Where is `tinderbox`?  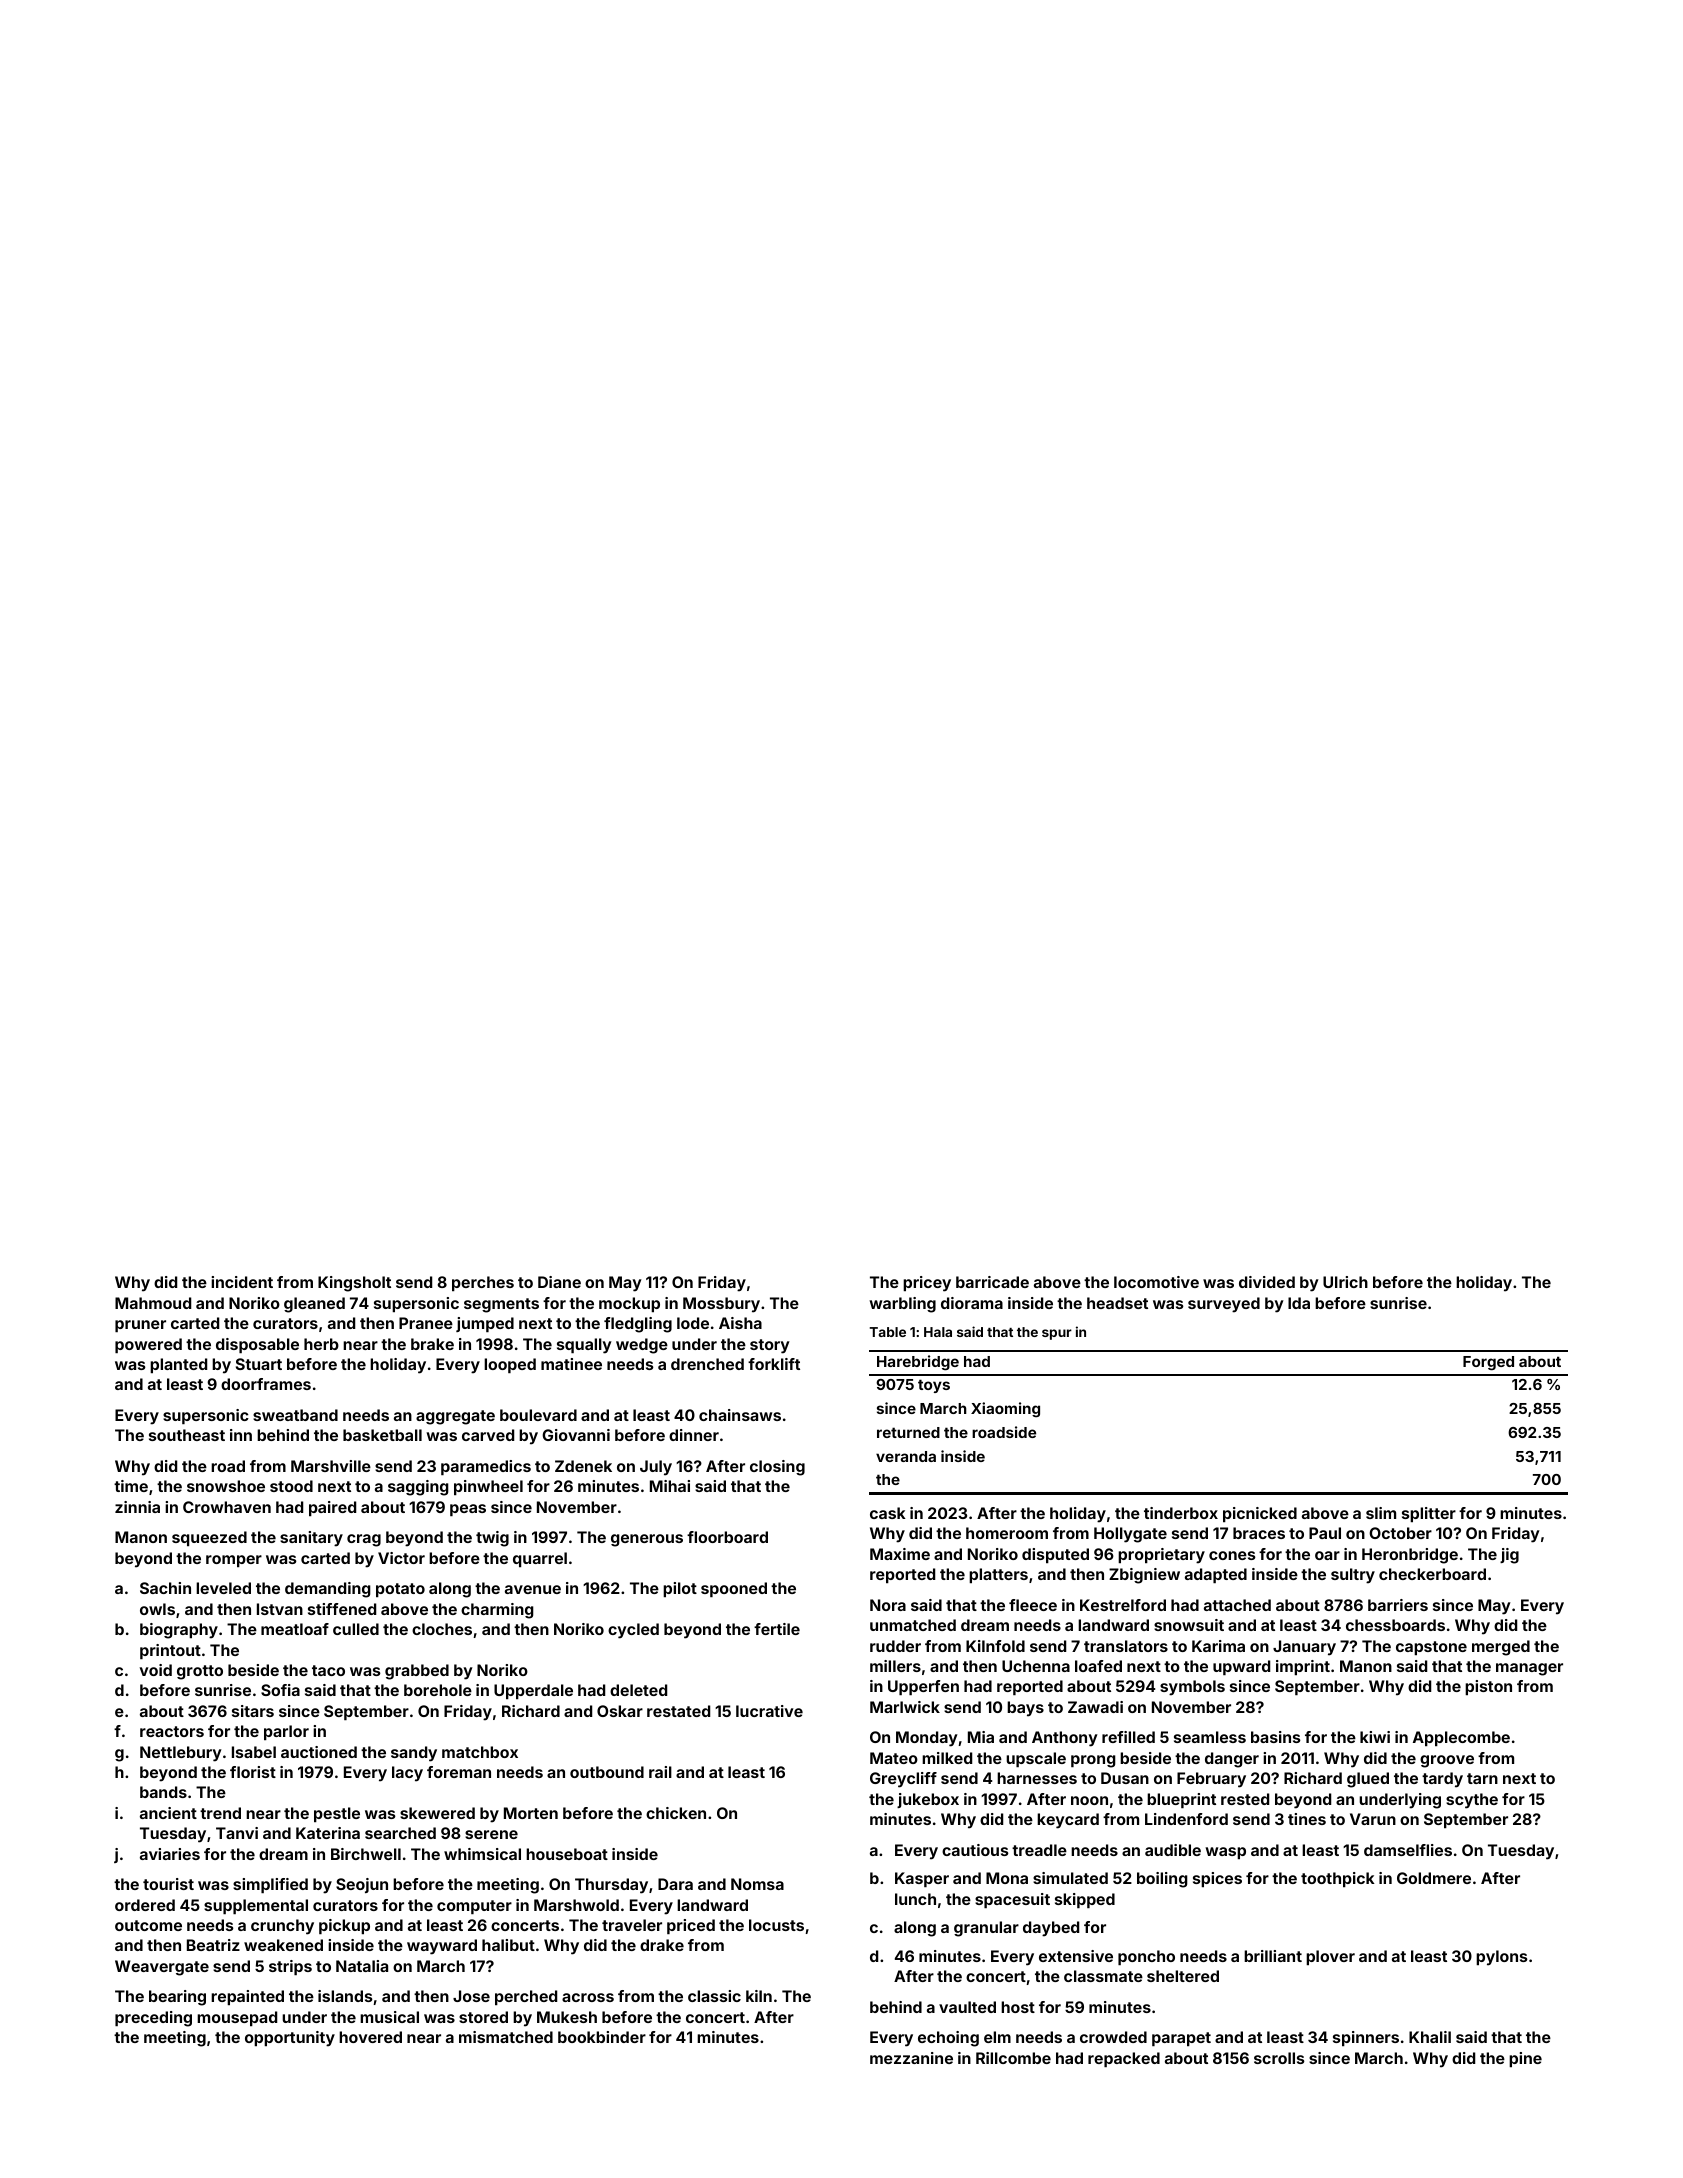
tinderbox is located at coordinates (1181, 1513).
